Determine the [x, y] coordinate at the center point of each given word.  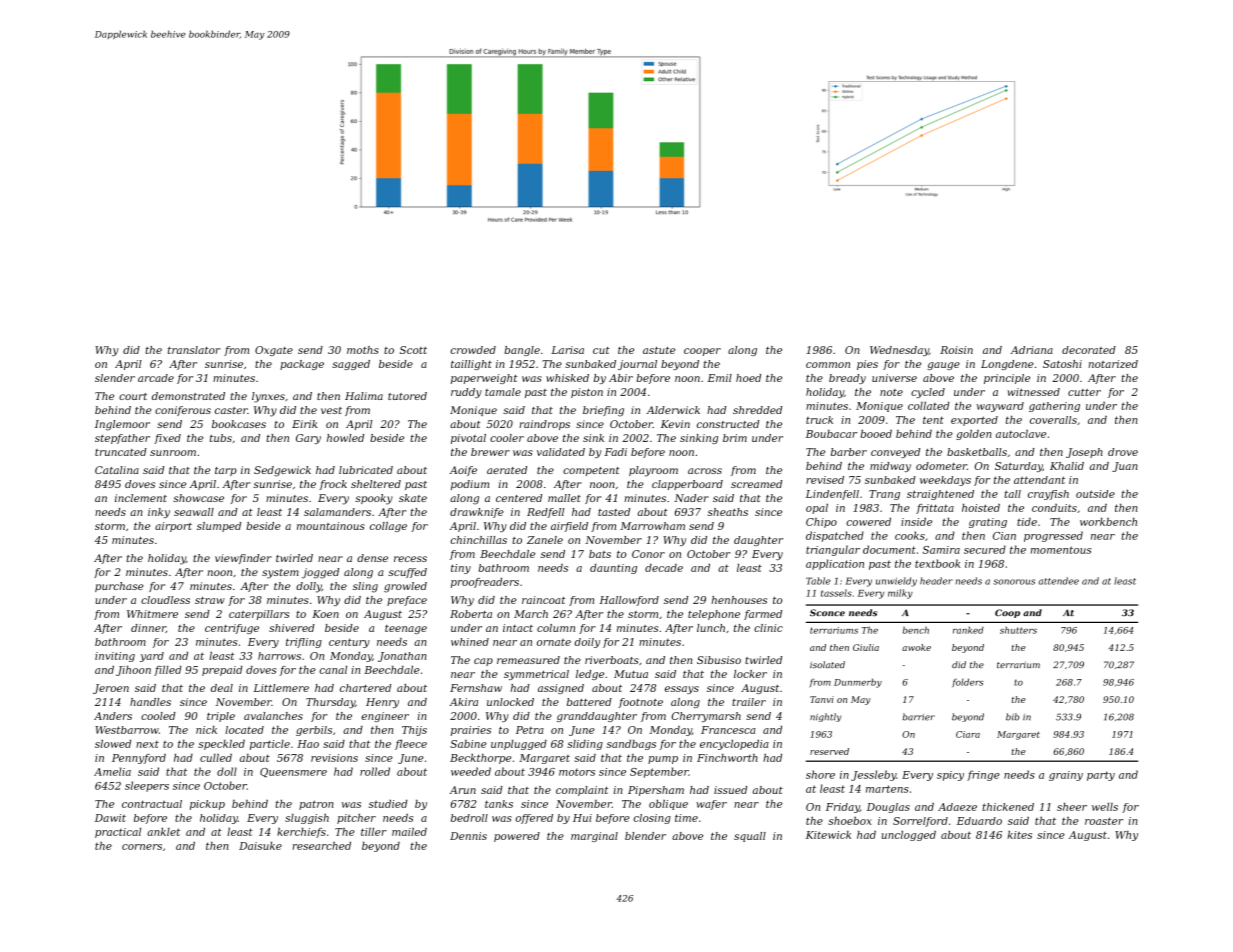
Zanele [545, 540]
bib [1012, 717]
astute [659, 350]
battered [589, 702]
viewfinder [243, 559]
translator [194, 350]
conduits [1054, 508]
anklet [163, 832]
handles [150, 702]
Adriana [1031, 350]
